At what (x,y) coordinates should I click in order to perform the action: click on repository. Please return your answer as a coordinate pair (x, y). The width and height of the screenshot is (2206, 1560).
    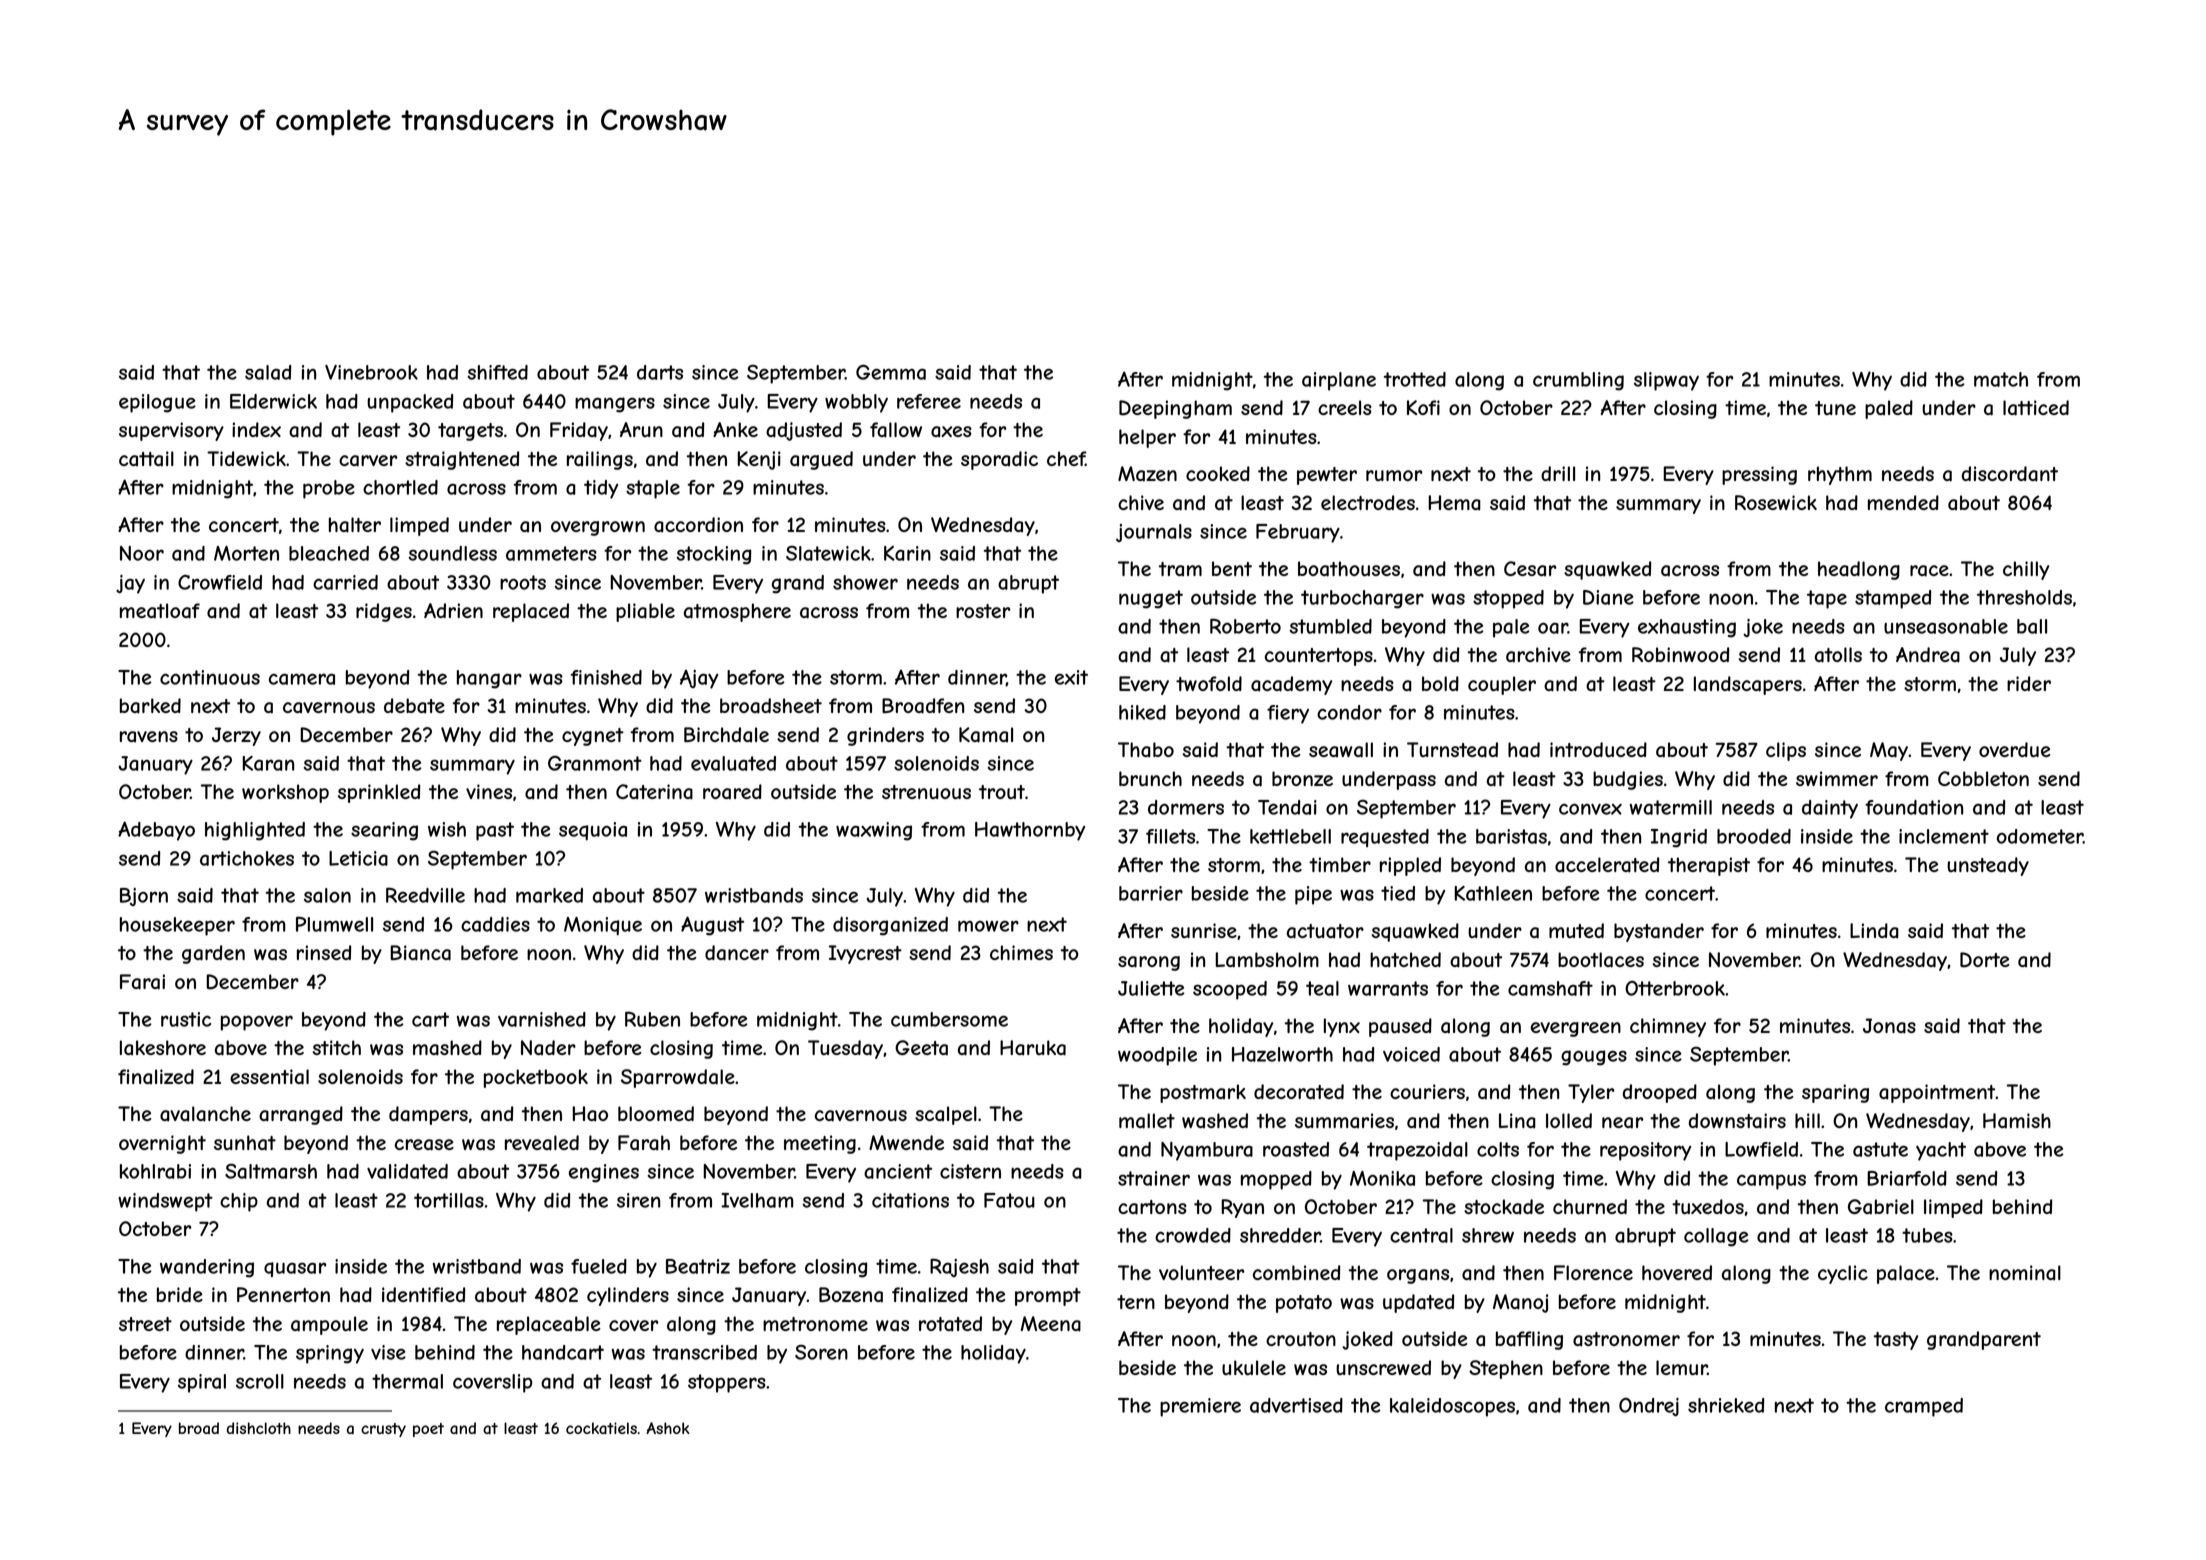
    Looking at the image, I should click on (1645, 1151).
